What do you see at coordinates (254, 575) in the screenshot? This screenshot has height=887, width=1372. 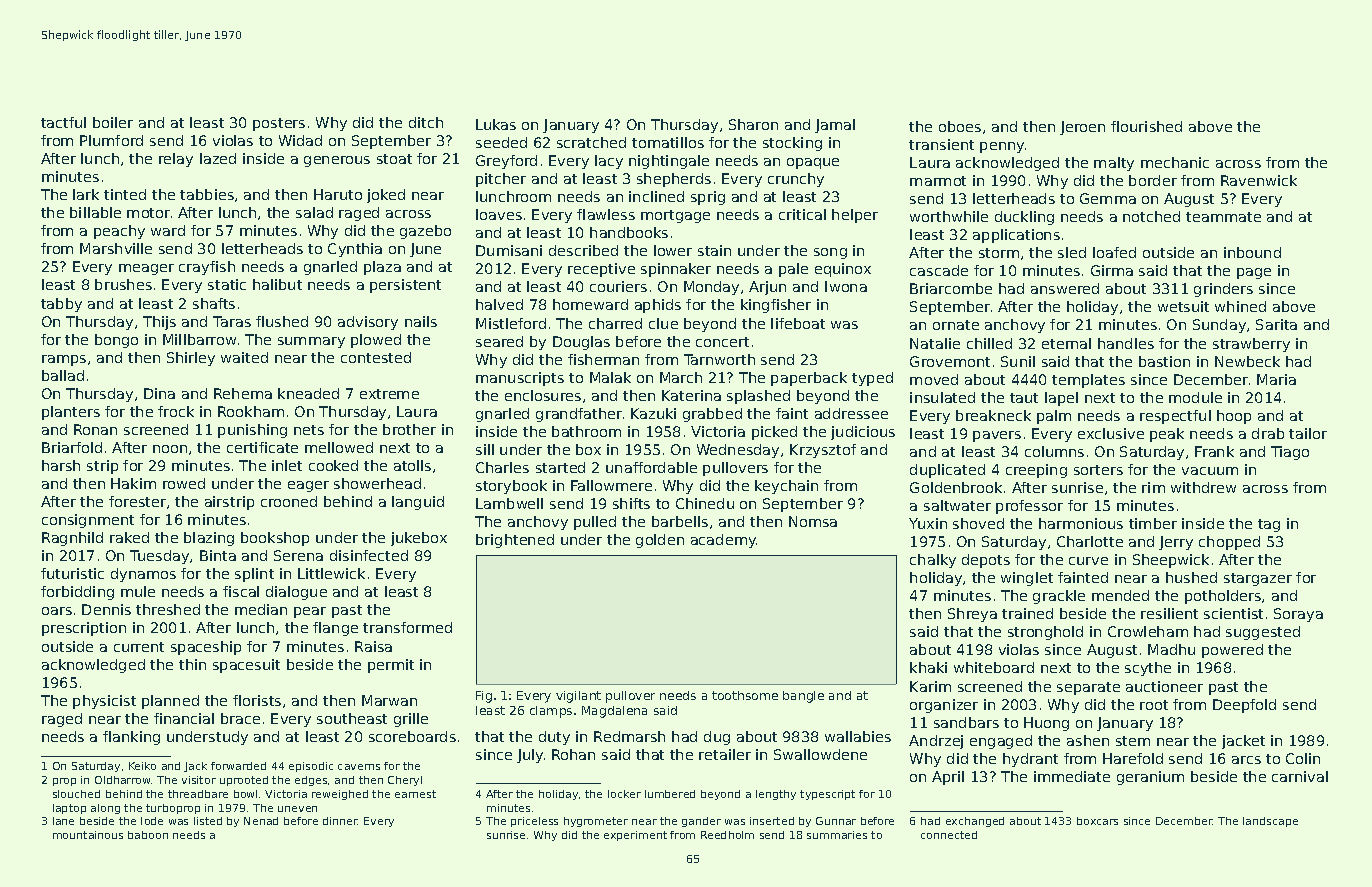 I see `splint` at bounding box center [254, 575].
